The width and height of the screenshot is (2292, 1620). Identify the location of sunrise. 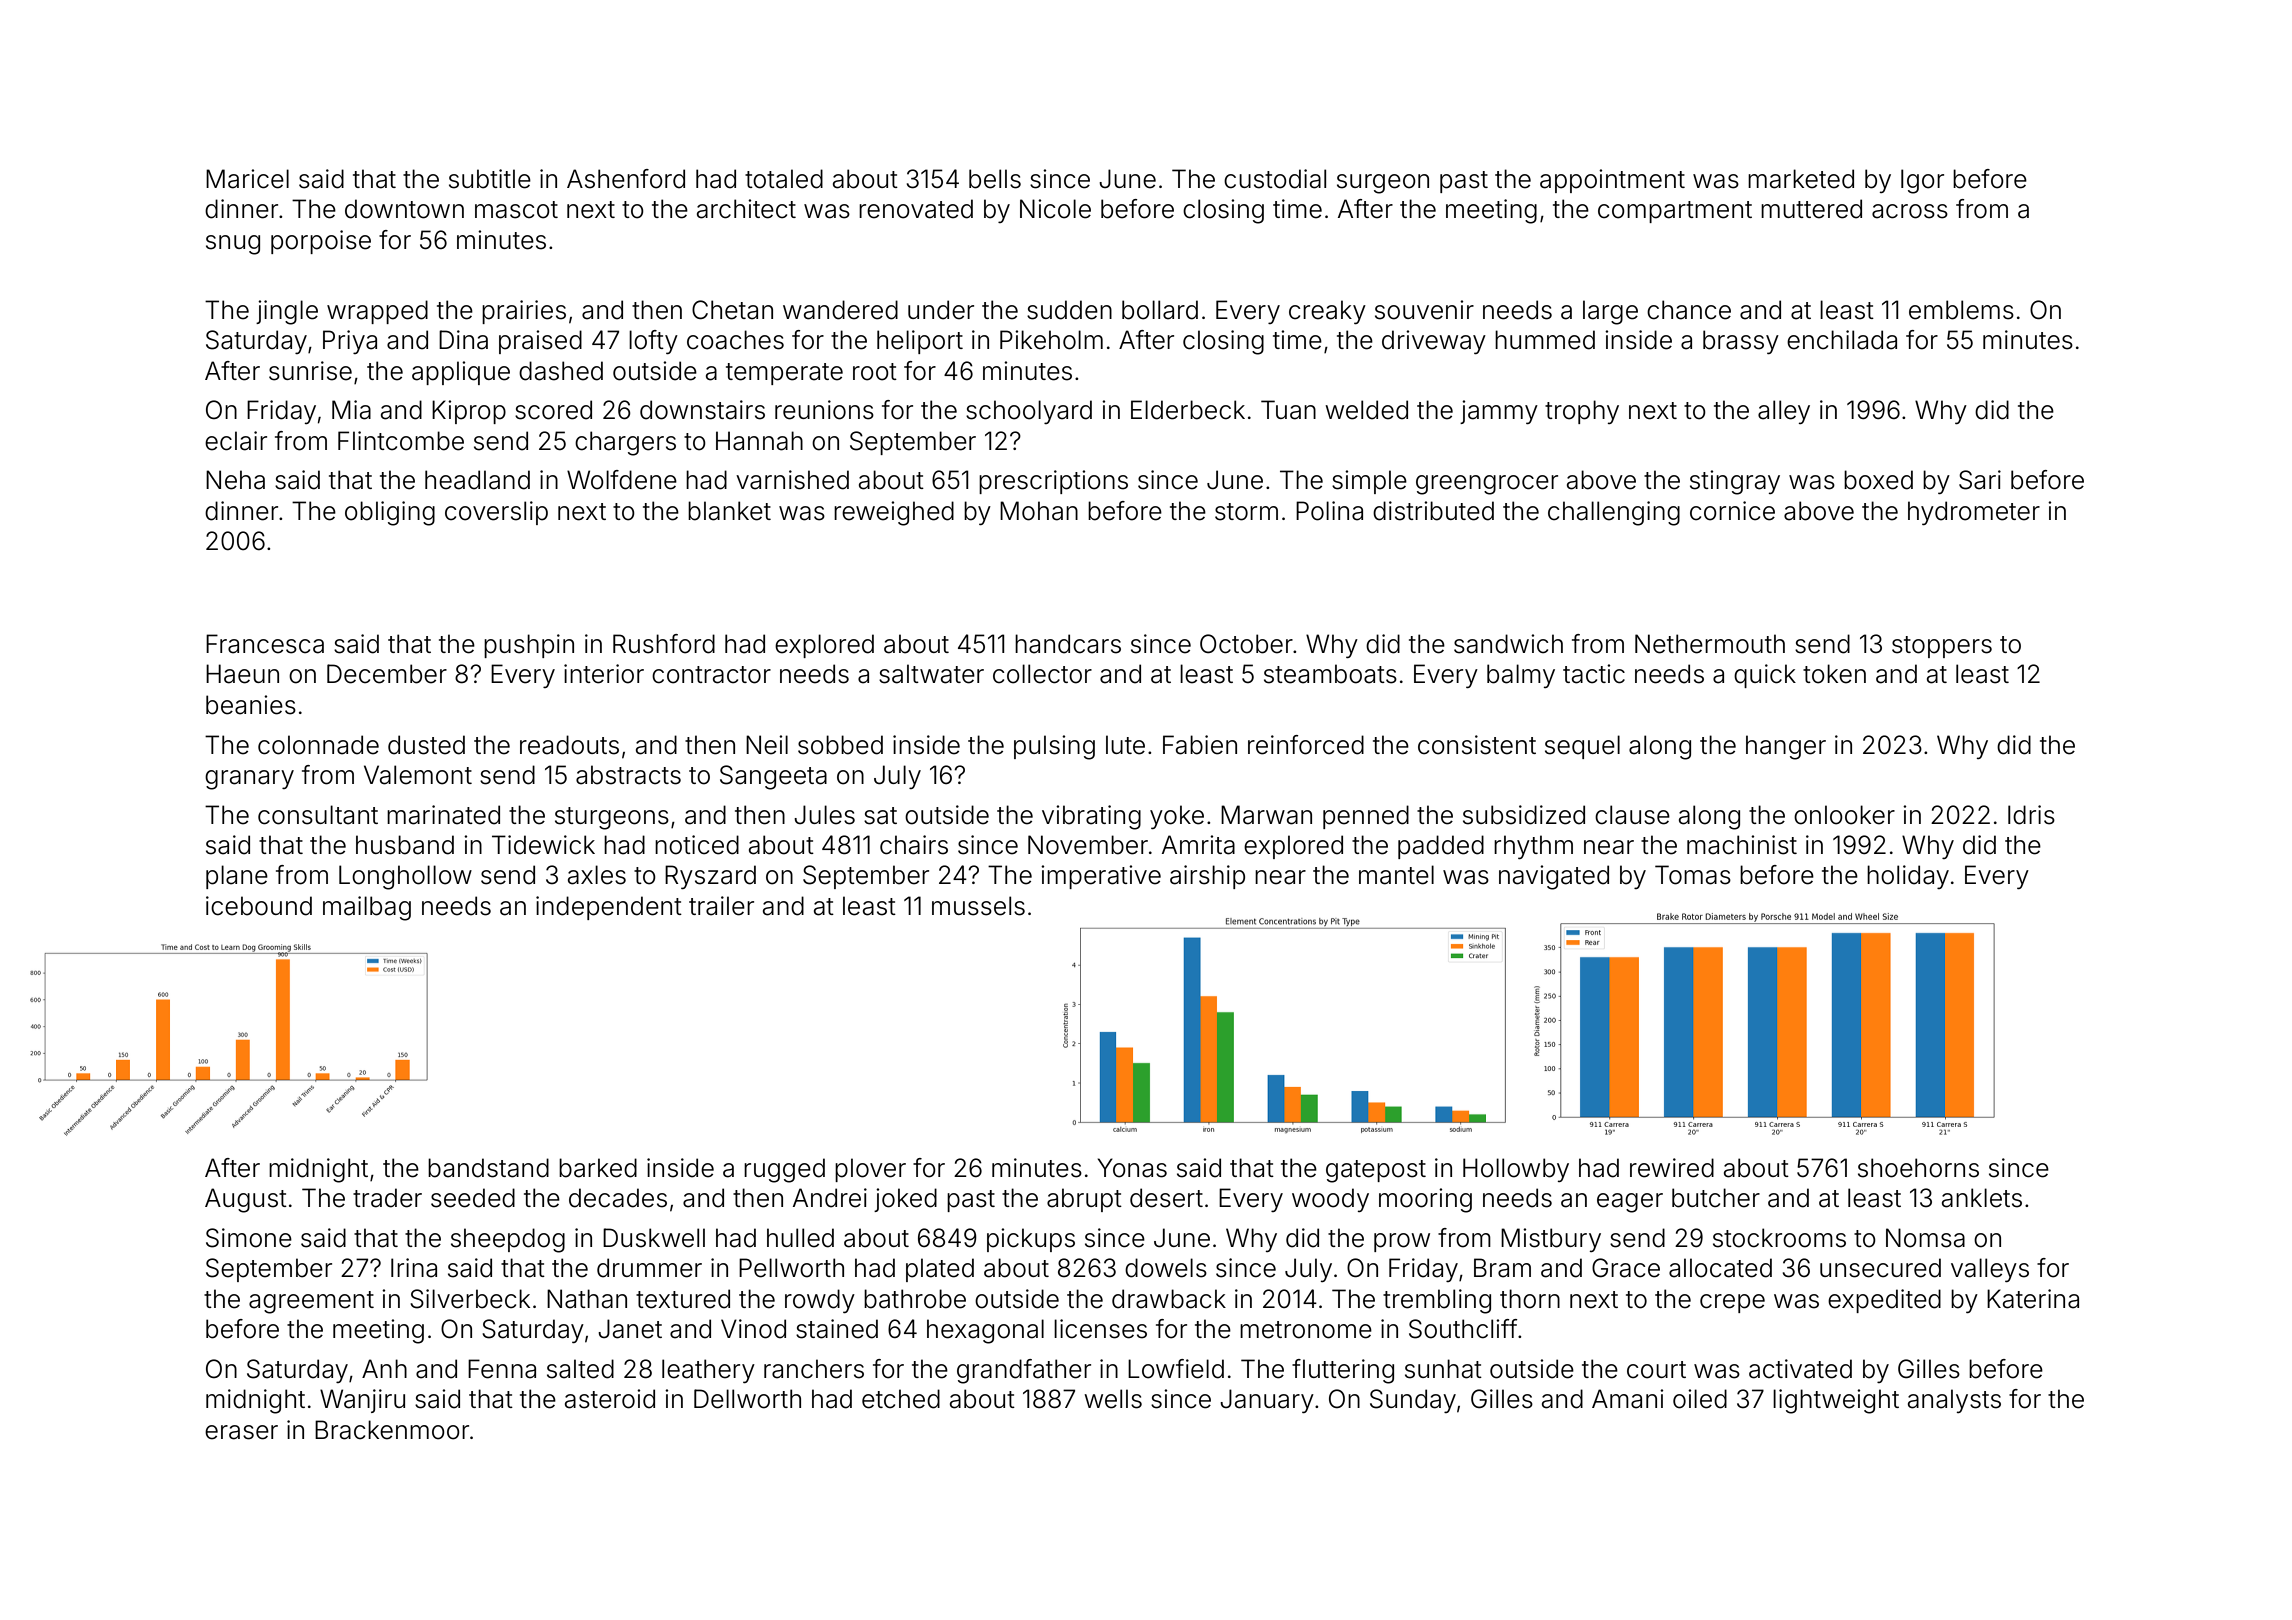
(310, 371).
